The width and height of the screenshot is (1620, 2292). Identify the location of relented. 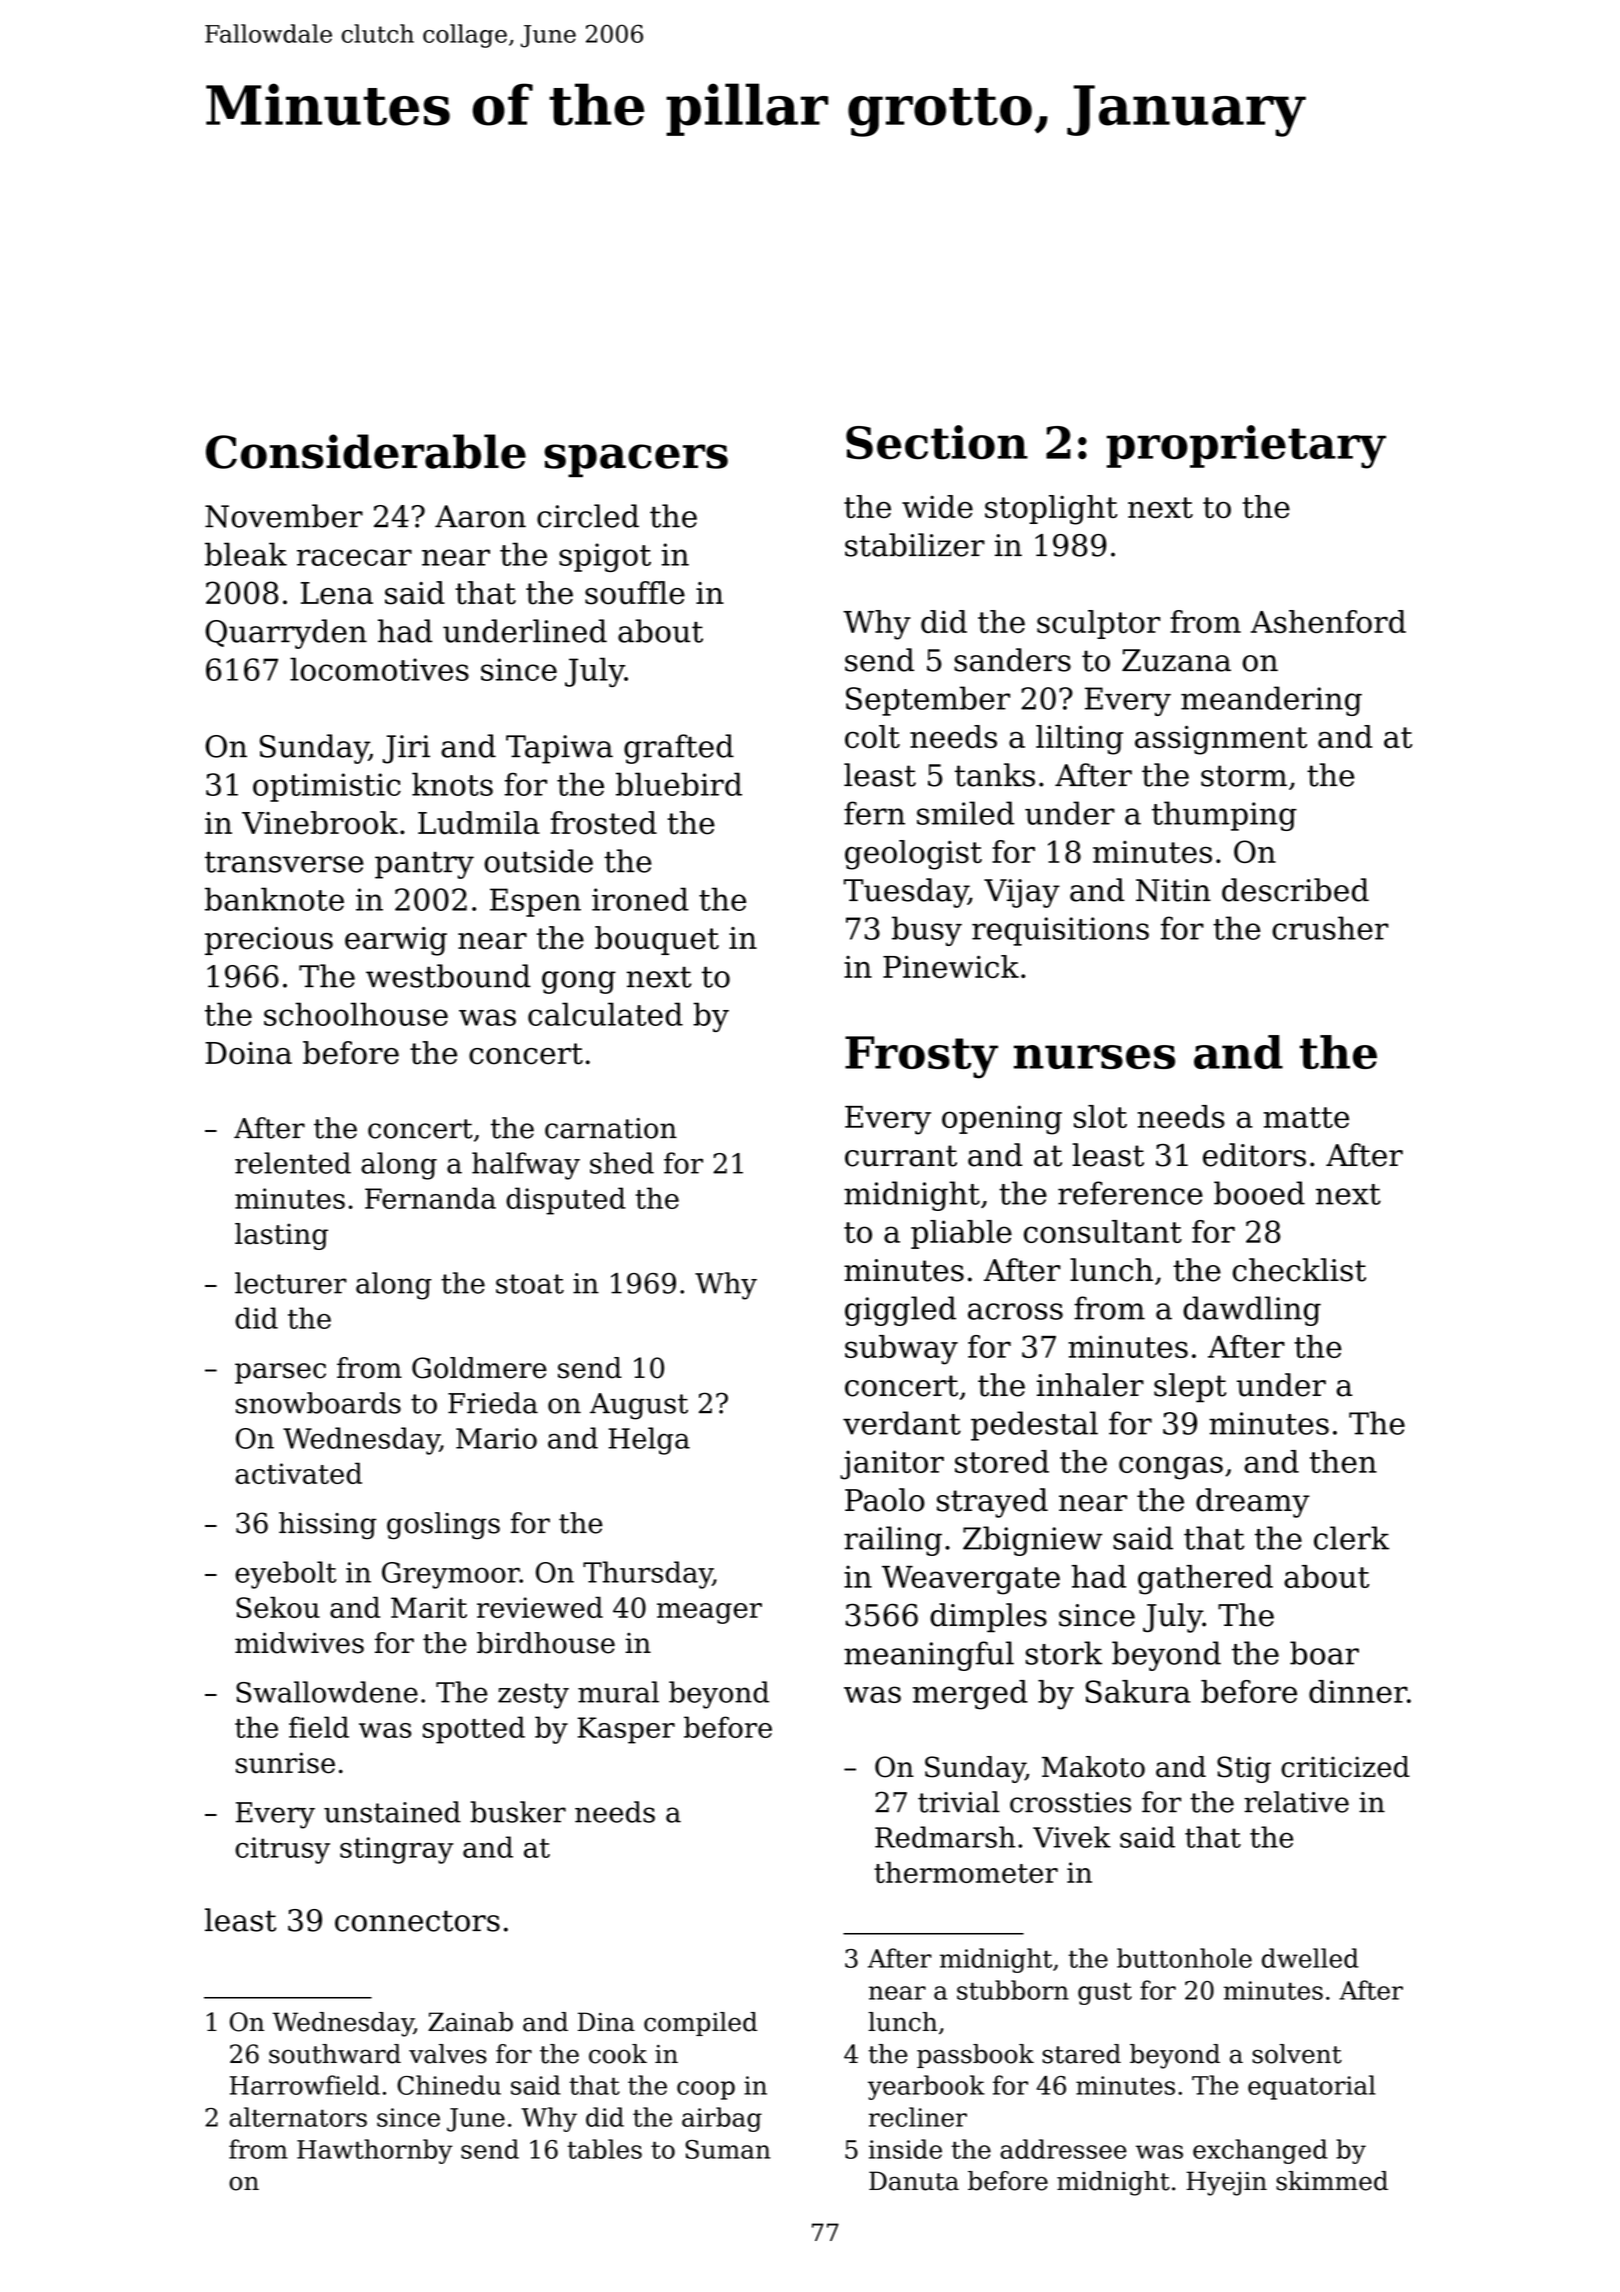
(293, 1163).
